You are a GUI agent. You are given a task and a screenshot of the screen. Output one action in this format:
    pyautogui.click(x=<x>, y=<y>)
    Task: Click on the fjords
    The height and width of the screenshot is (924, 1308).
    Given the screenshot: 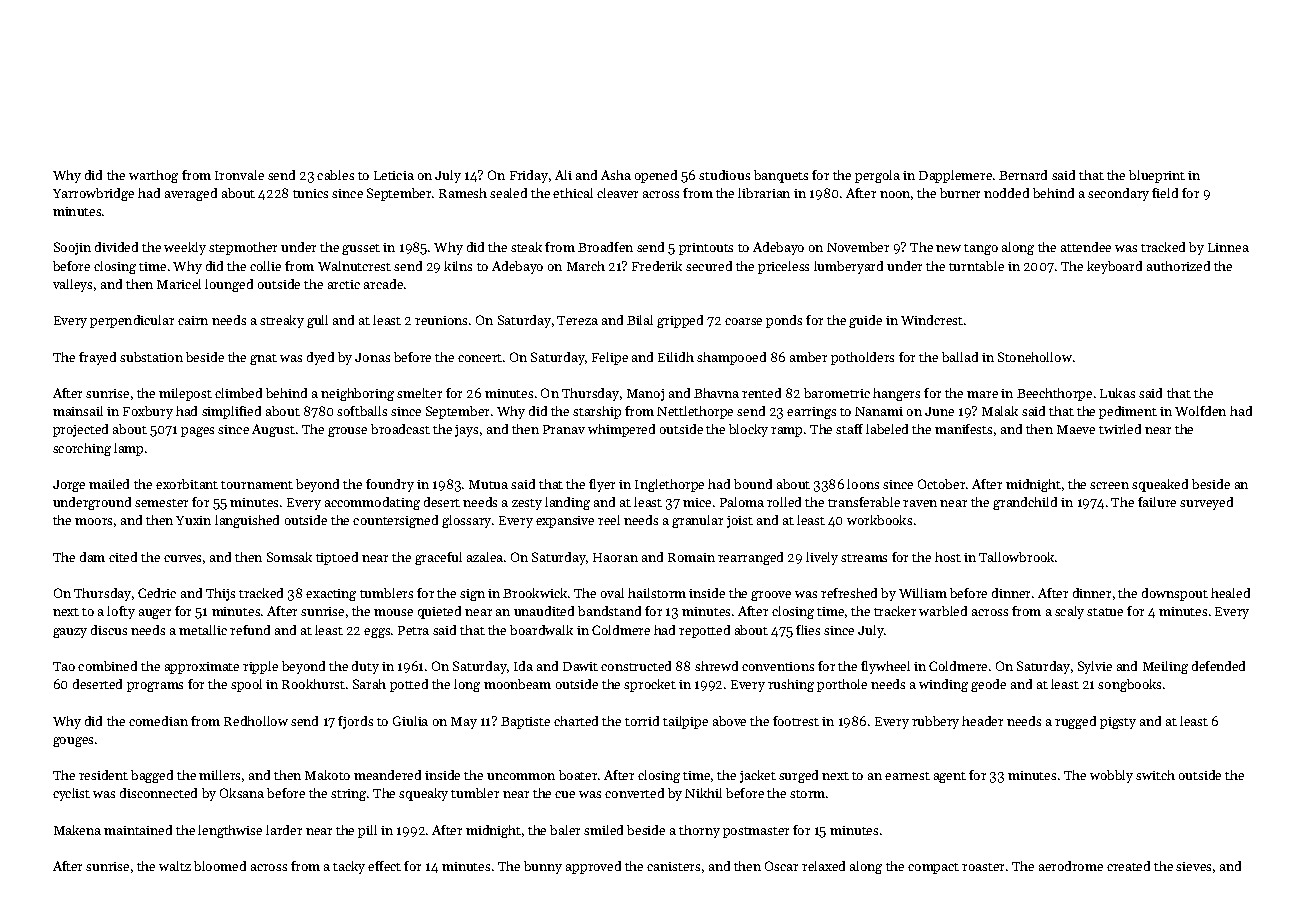 What is the action you would take?
    pyautogui.click(x=355, y=722)
